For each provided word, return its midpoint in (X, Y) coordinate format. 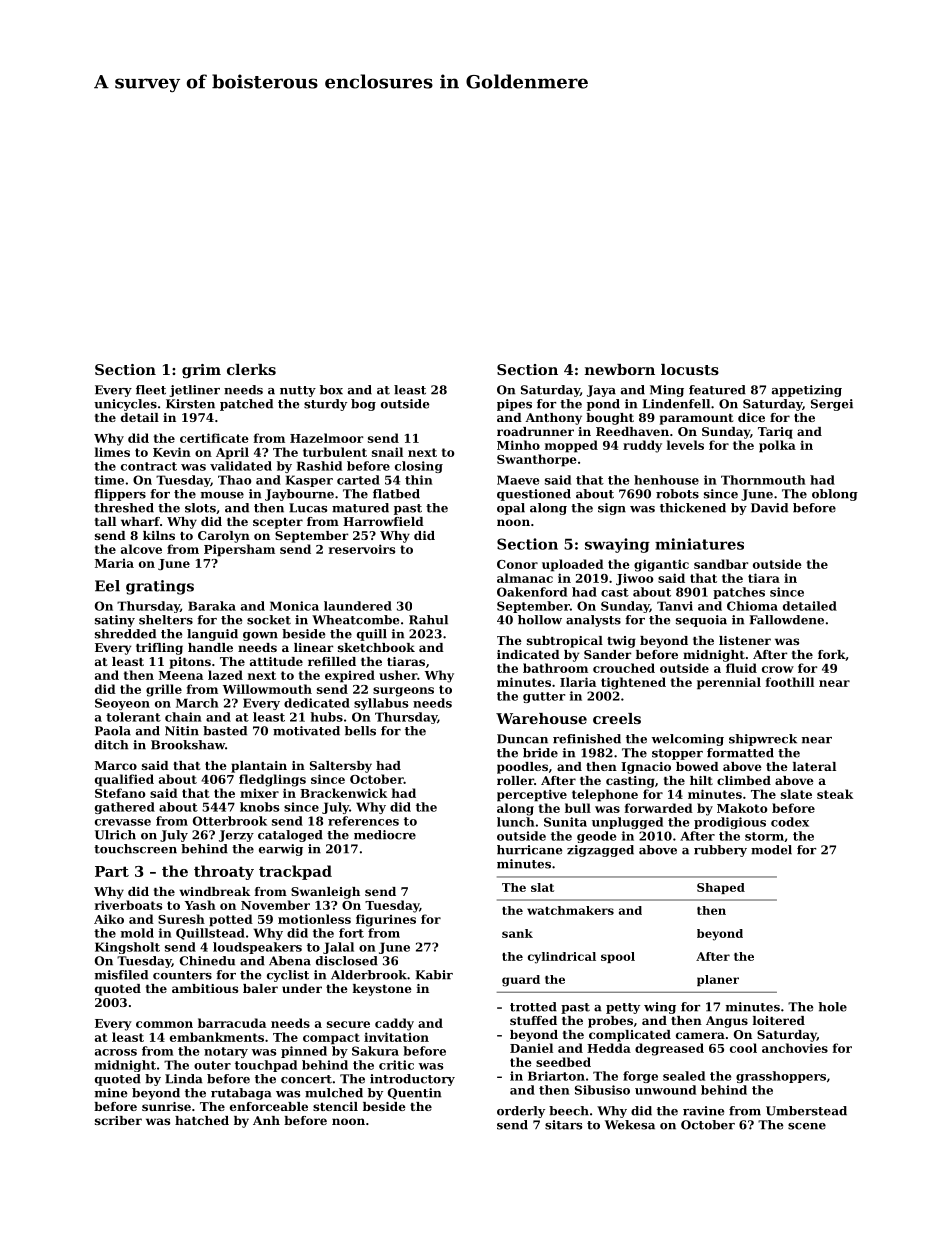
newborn (620, 369)
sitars (563, 1125)
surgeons (403, 692)
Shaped (721, 888)
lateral (814, 766)
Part (112, 871)
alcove (141, 549)
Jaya (601, 391)
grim (201, 371)
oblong (835, 495)
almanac (525, 578)
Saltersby (341, 767)
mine (111, 1093)
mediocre (385, 835)
